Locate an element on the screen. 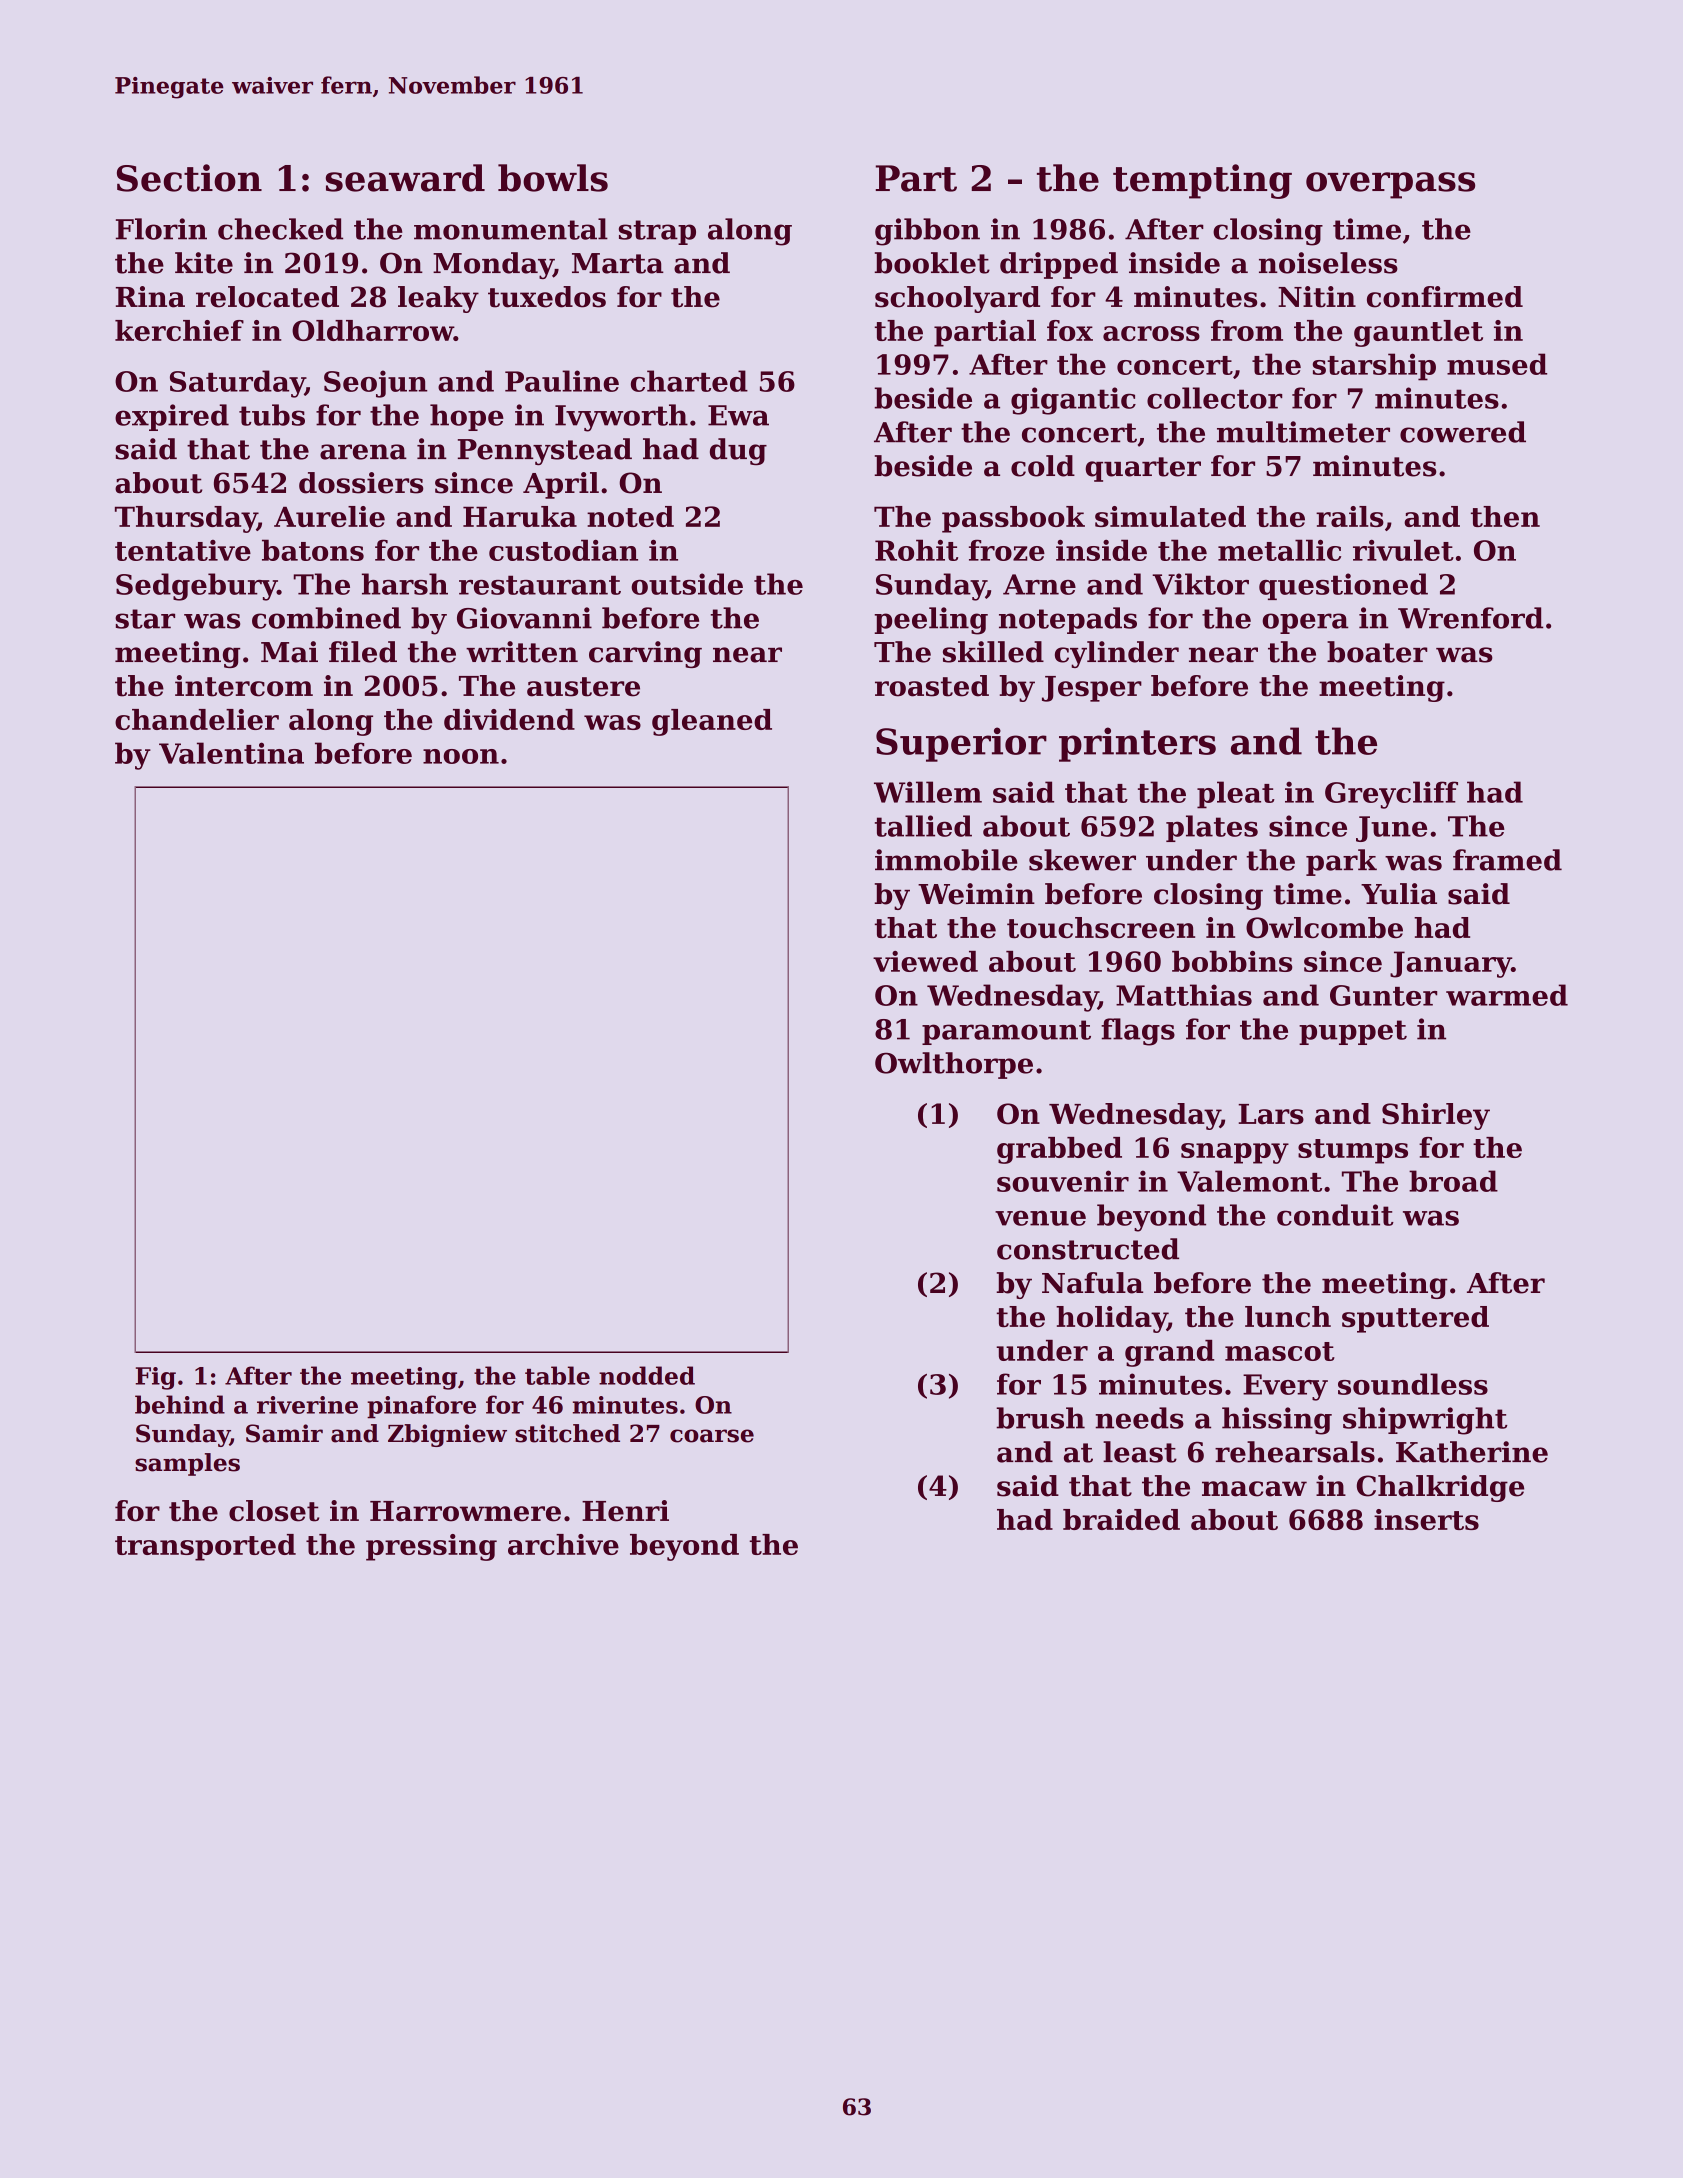 This screenshot has width=1683, height=2178. inserts is located at coordinates (1426, 1519).
